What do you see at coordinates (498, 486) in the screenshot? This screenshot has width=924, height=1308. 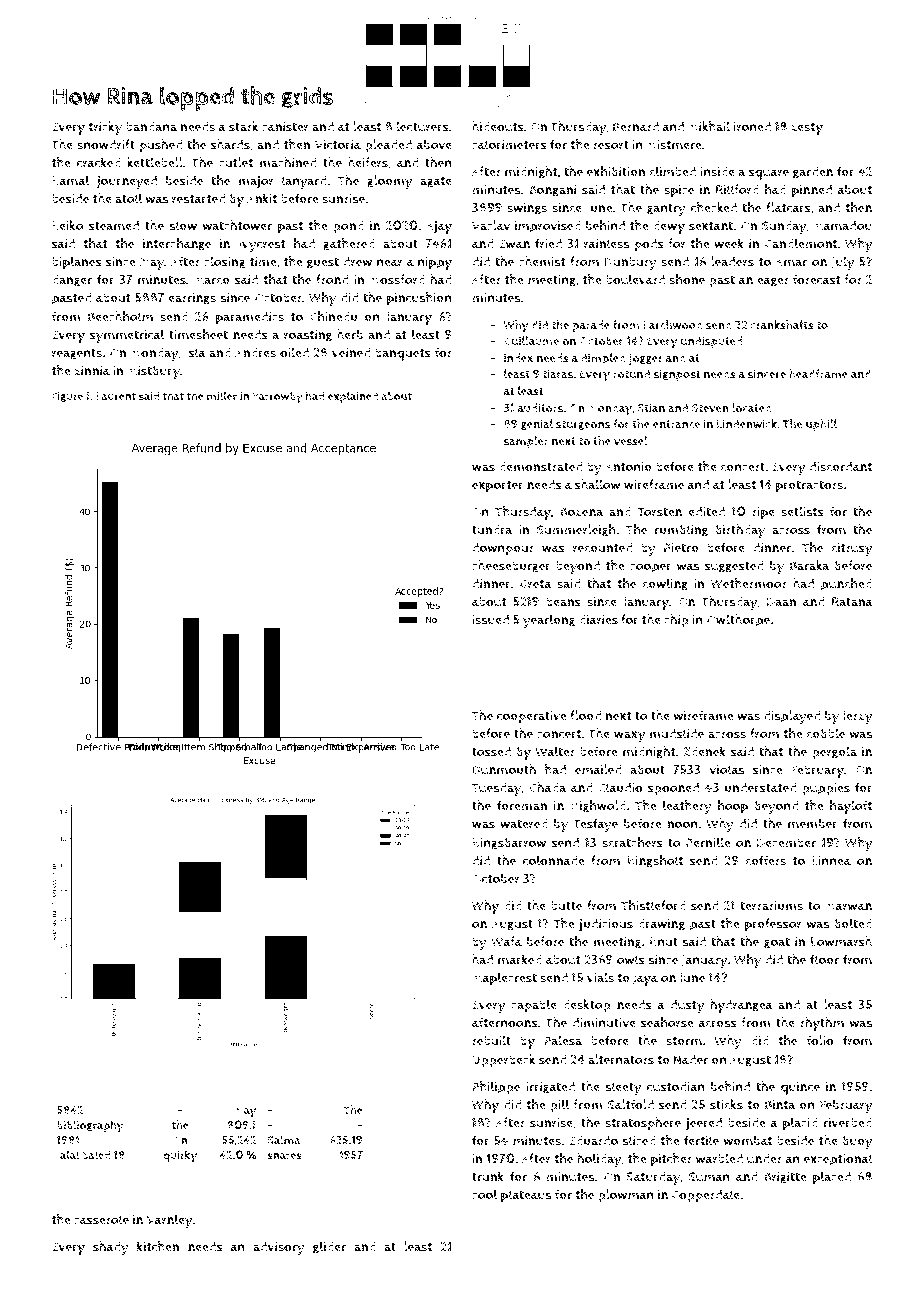 I see `exporter` at bounding box center [498, 486].
